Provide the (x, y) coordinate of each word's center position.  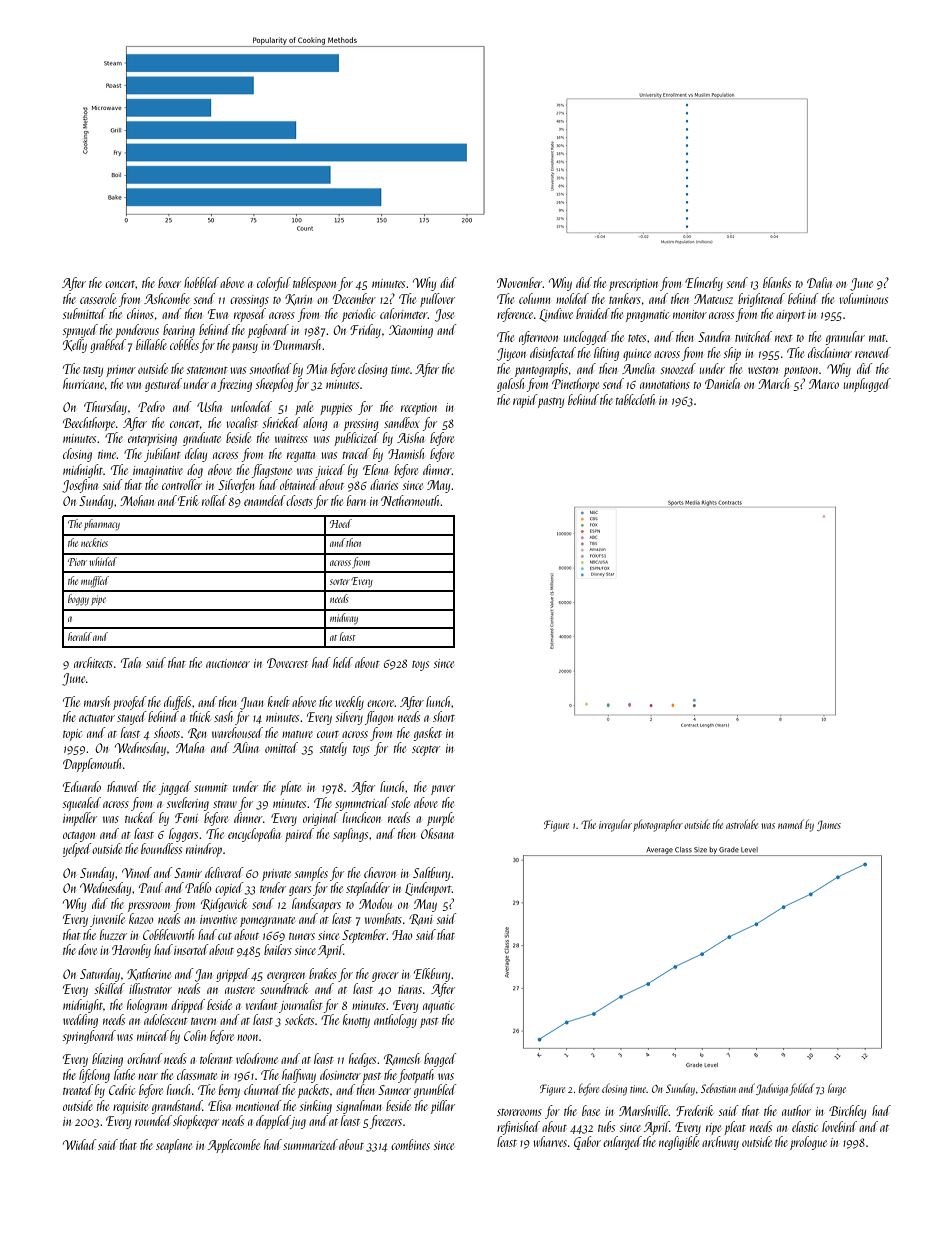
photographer (658, 825)
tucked (140, 817)
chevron (380, 872)
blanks (777, 282)
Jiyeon (511, 354)
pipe (98, 600)
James (829, 825)
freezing (235, 385)
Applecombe (234, 1146)
